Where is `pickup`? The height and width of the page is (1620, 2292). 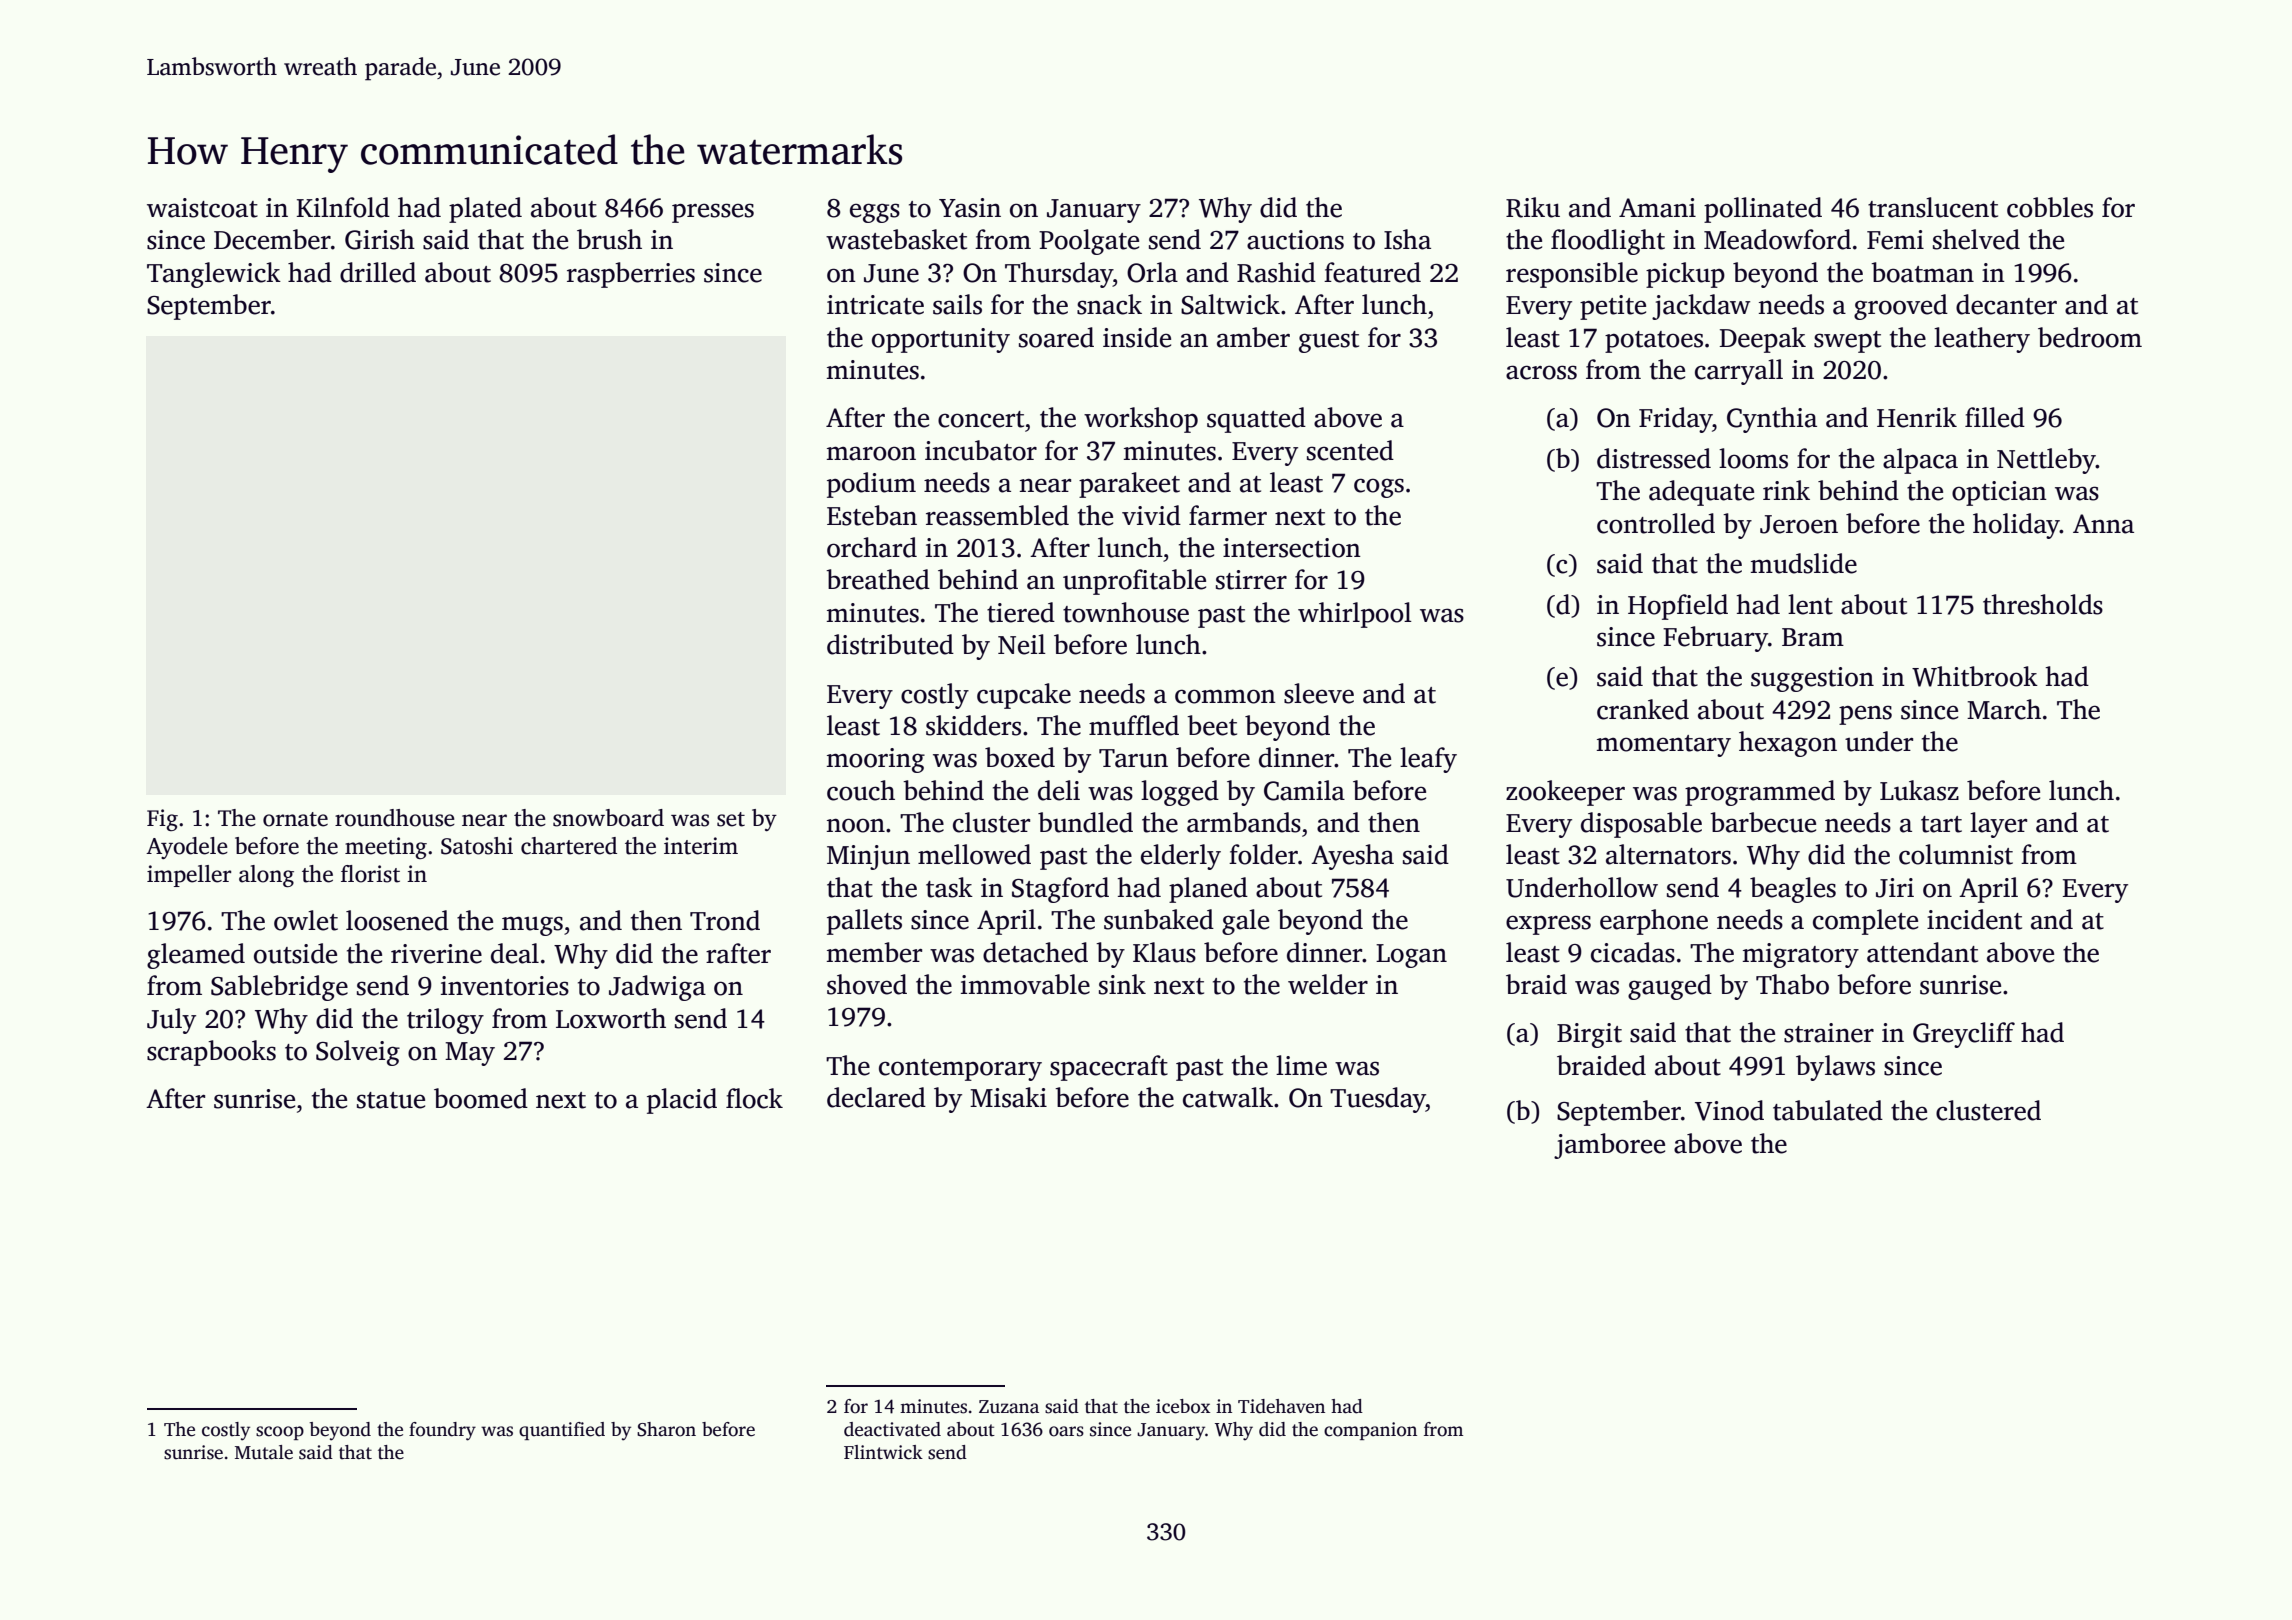
pickup is located at coordinates (1685, 275).
